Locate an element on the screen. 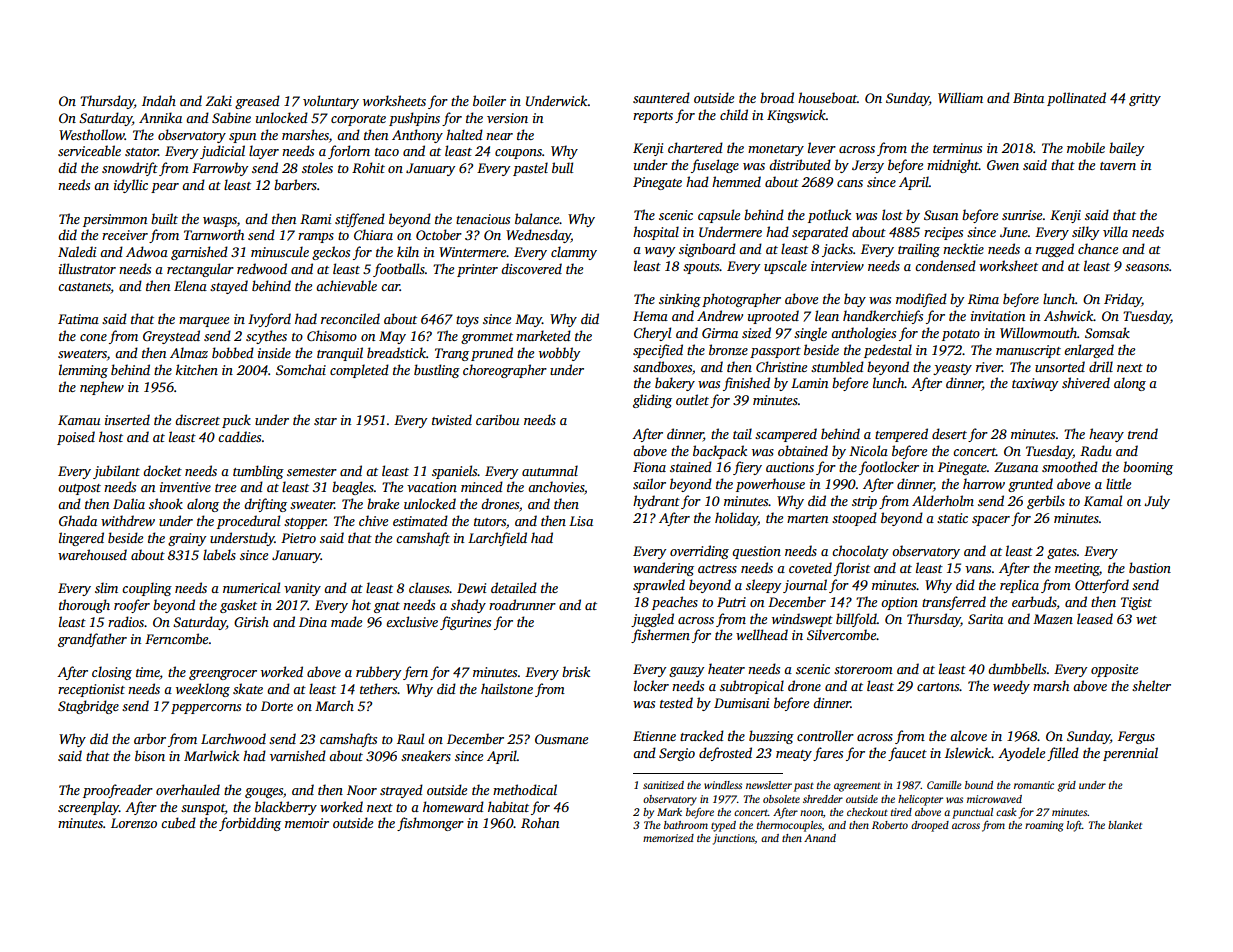  arbor is located at coordinates (150, 738).
